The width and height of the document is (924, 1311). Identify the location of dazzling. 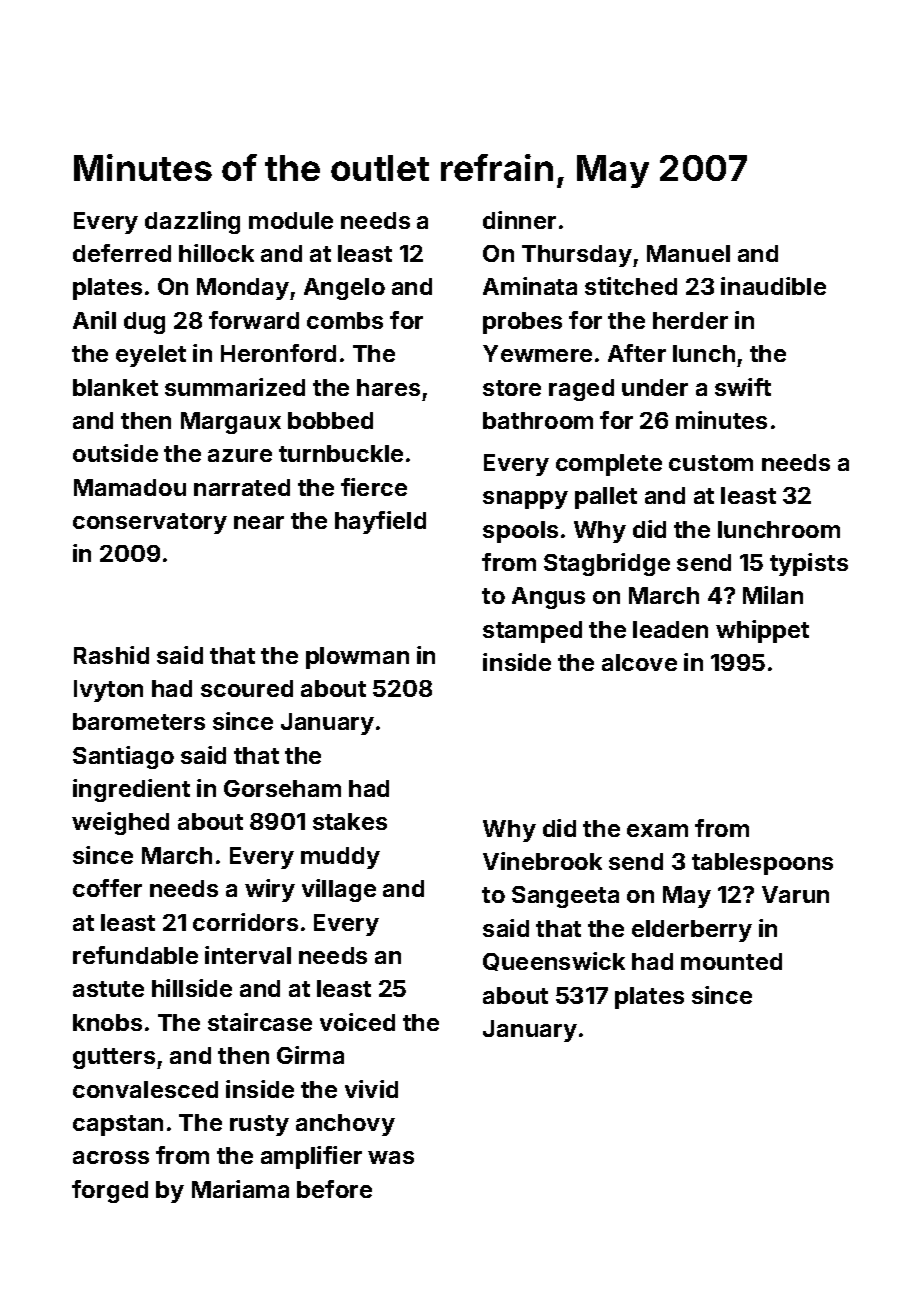
(192, 222).
